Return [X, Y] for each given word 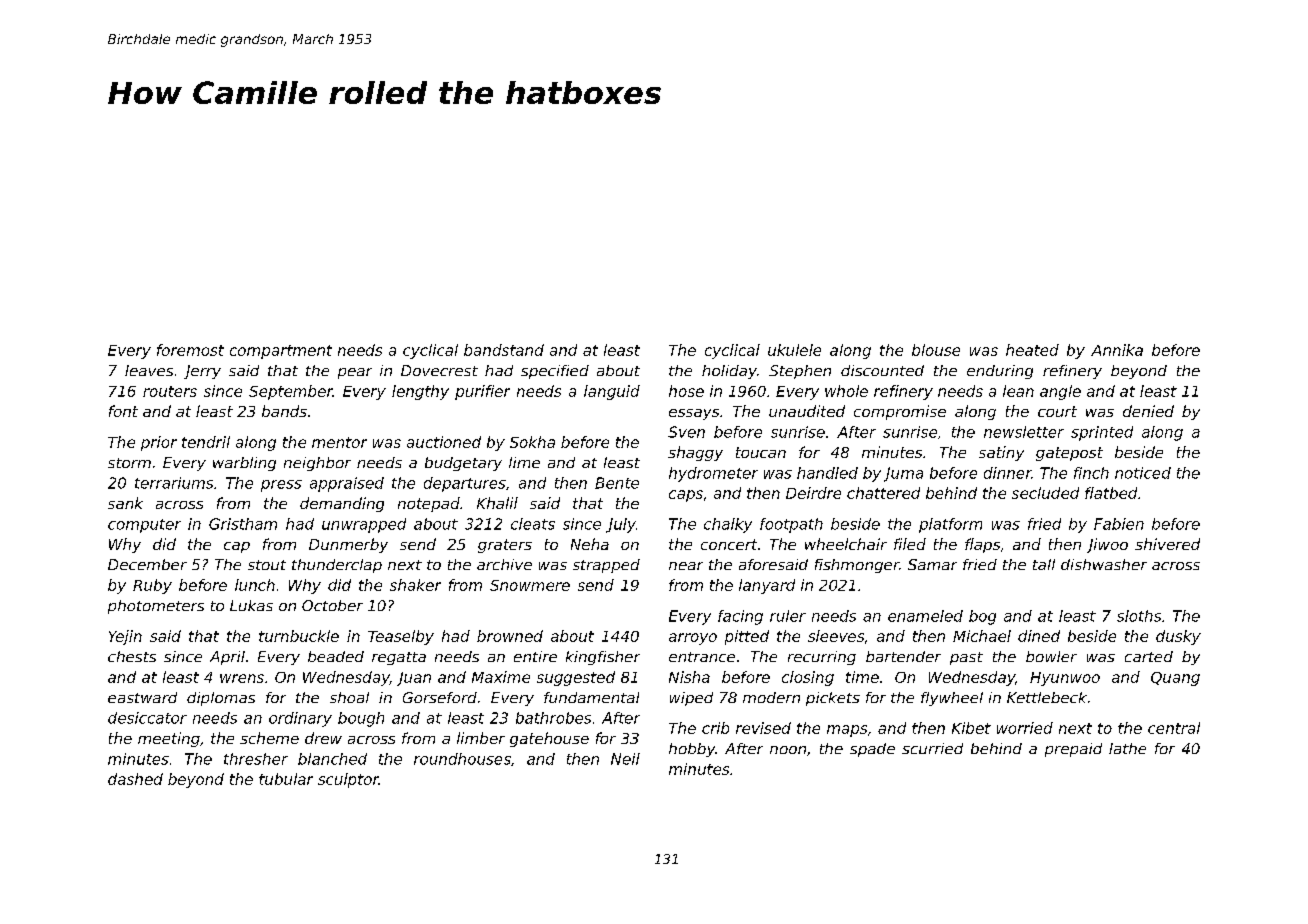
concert [729, 544]
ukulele [794, 350]
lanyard [767, 586]
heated [1032, 350]
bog [982, 617]
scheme [269, 738]
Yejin [125, 637]
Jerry [202, 372]
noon [788, 750]
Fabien [1119, 524]
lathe [1127, 748]
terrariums [174, 483]
